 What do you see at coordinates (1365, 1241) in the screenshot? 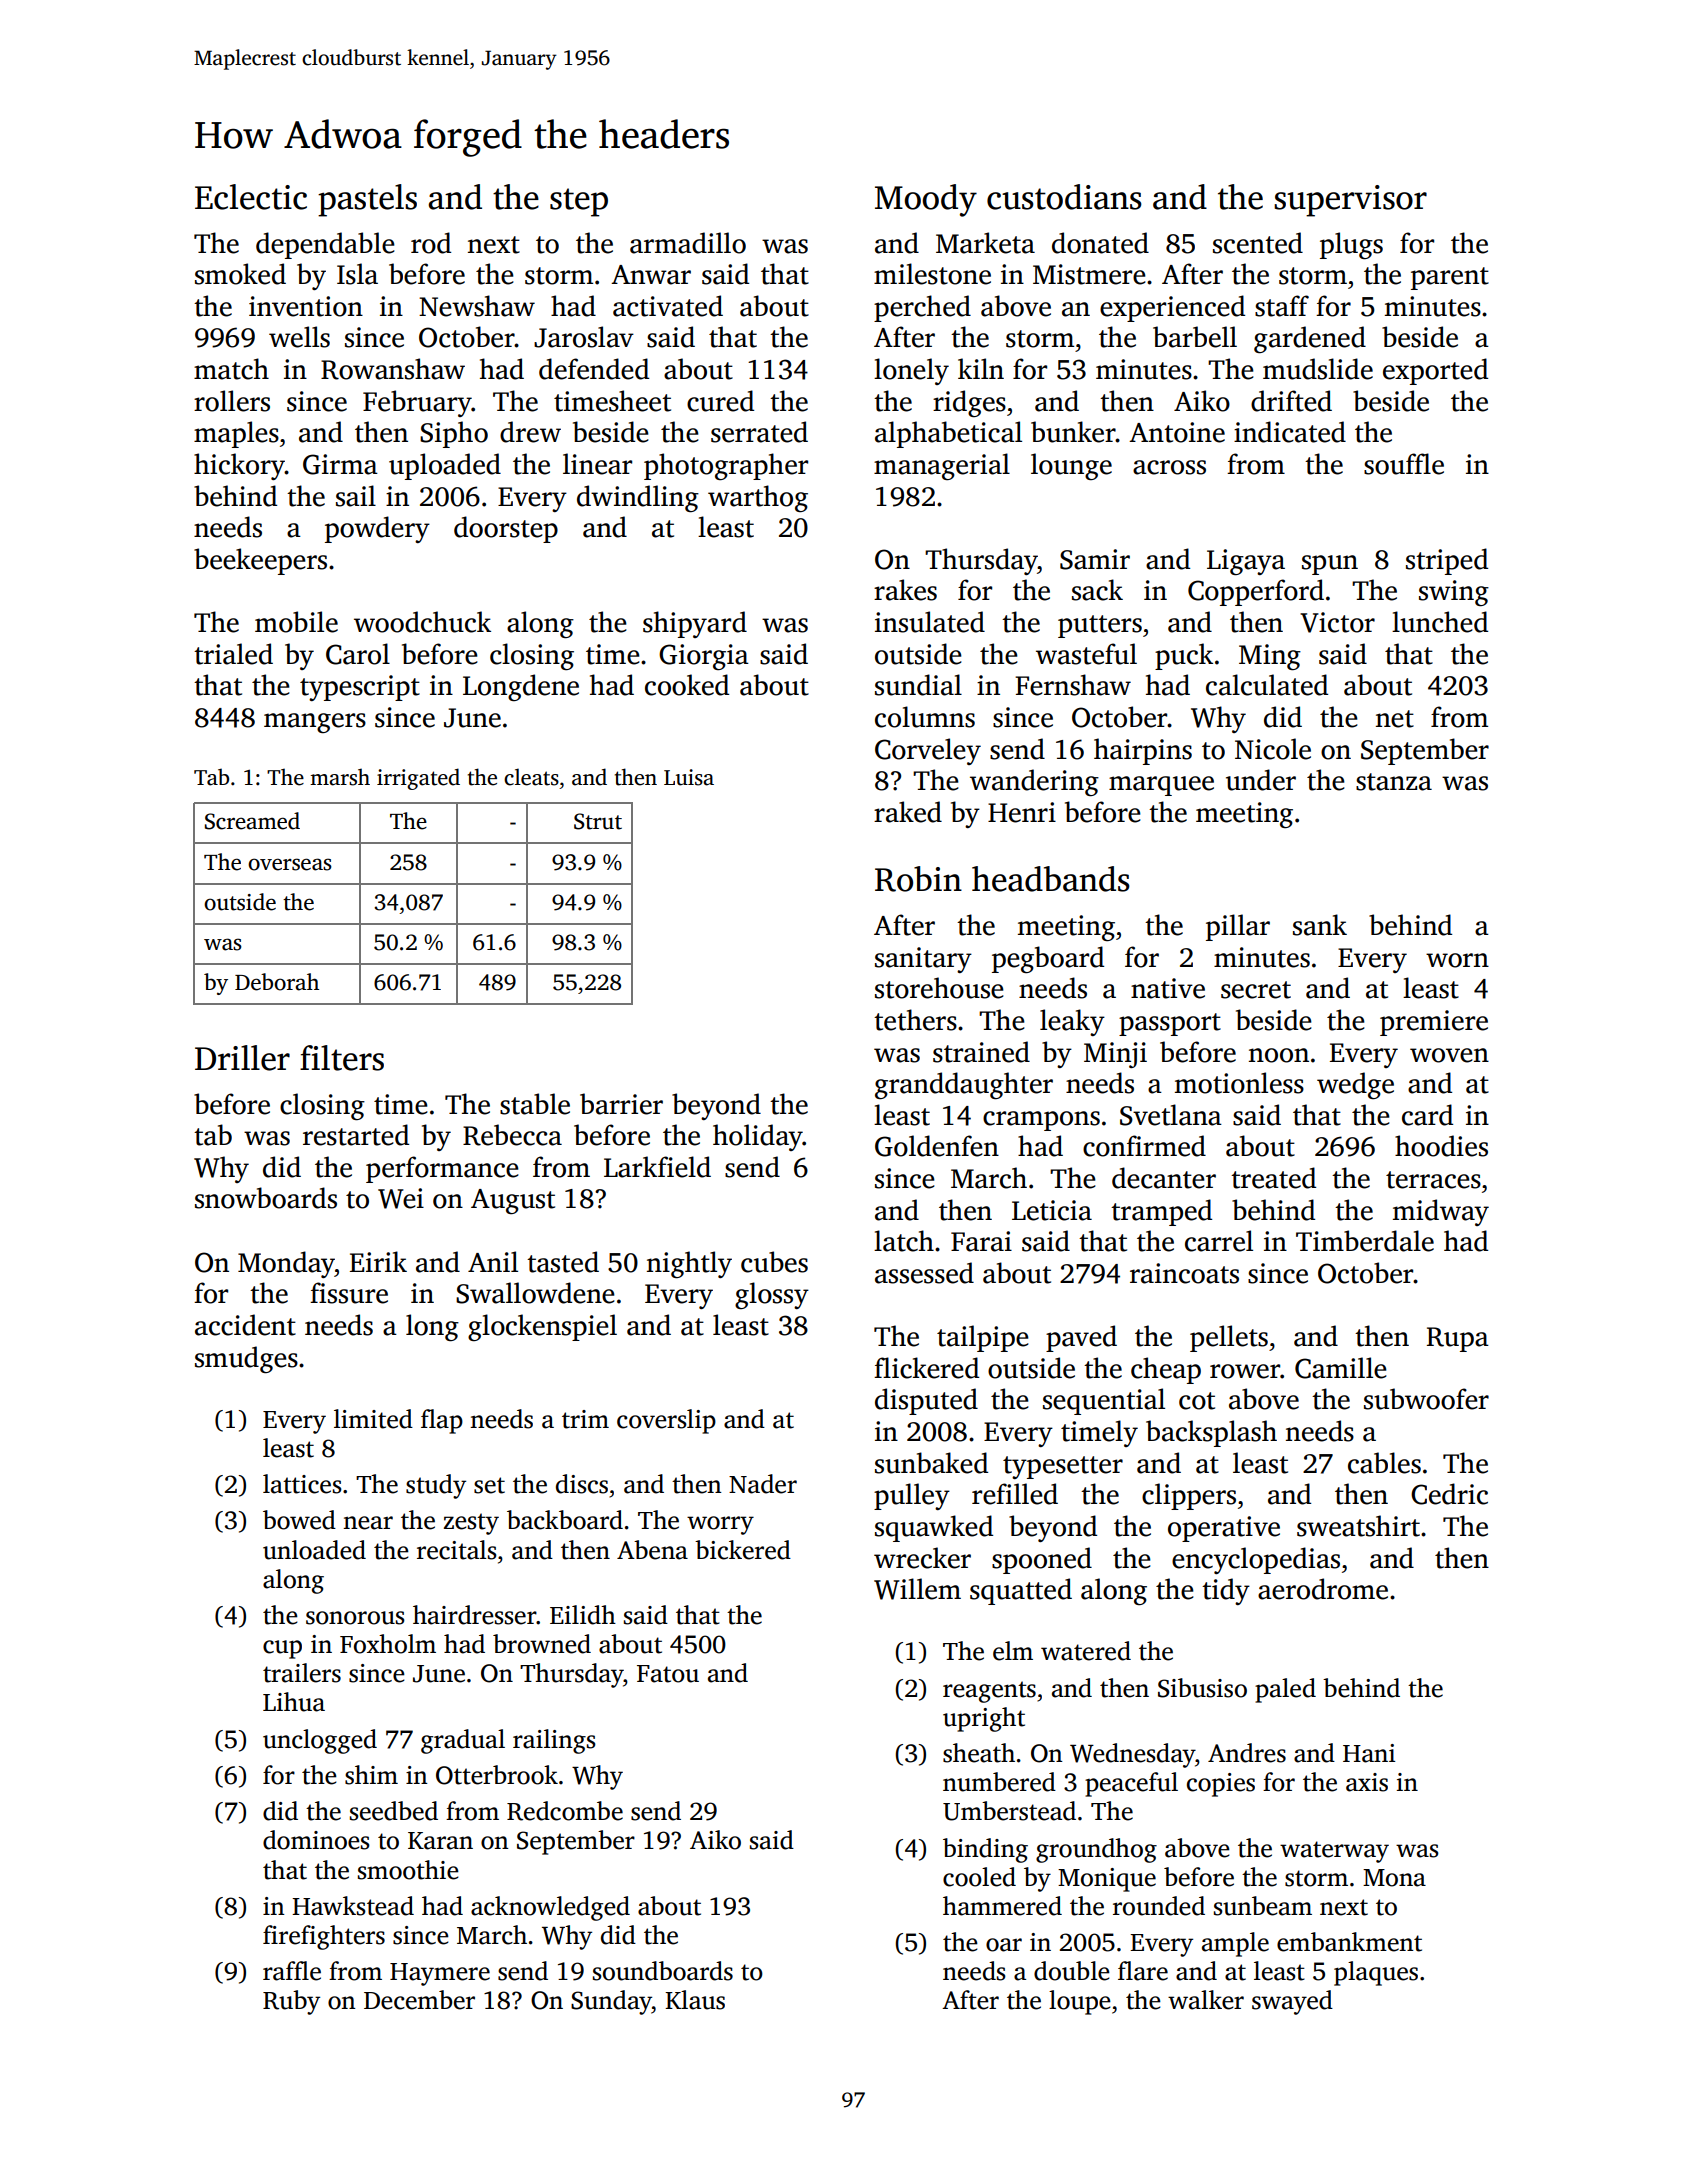
I see `Timberdale` at bounding box center [1365, 1241].
